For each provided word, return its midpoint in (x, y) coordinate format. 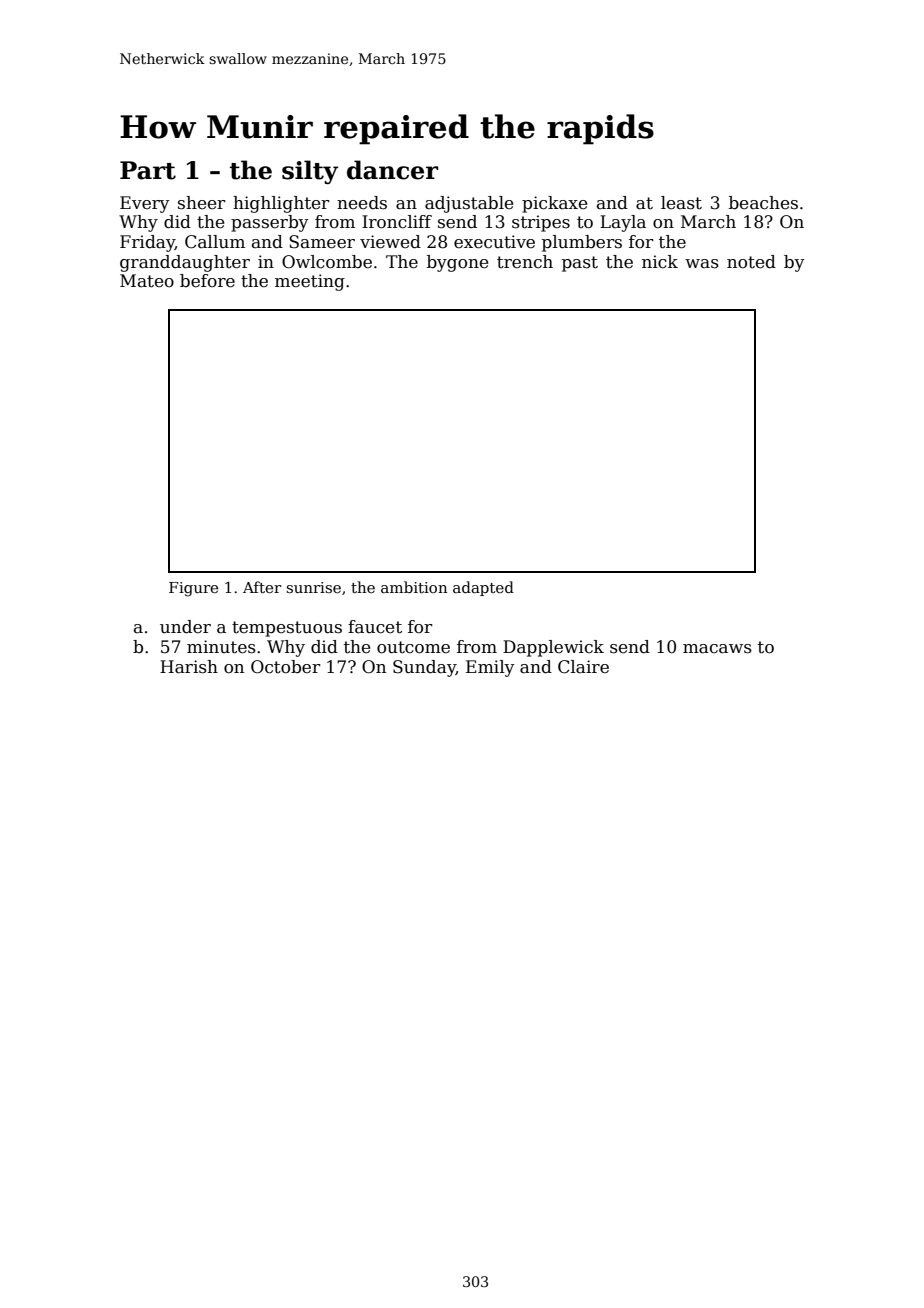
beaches (763, 203)
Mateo (147, 281)
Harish (189, 667)
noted (751, 262)
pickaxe (554, 204)
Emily (490, 668)
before (207, 281)
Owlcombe (327, 262)
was (702, 264)
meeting (310, 282)
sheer (202, 203)
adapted (483, 588)
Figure (193, 589)
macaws (717, 649)
